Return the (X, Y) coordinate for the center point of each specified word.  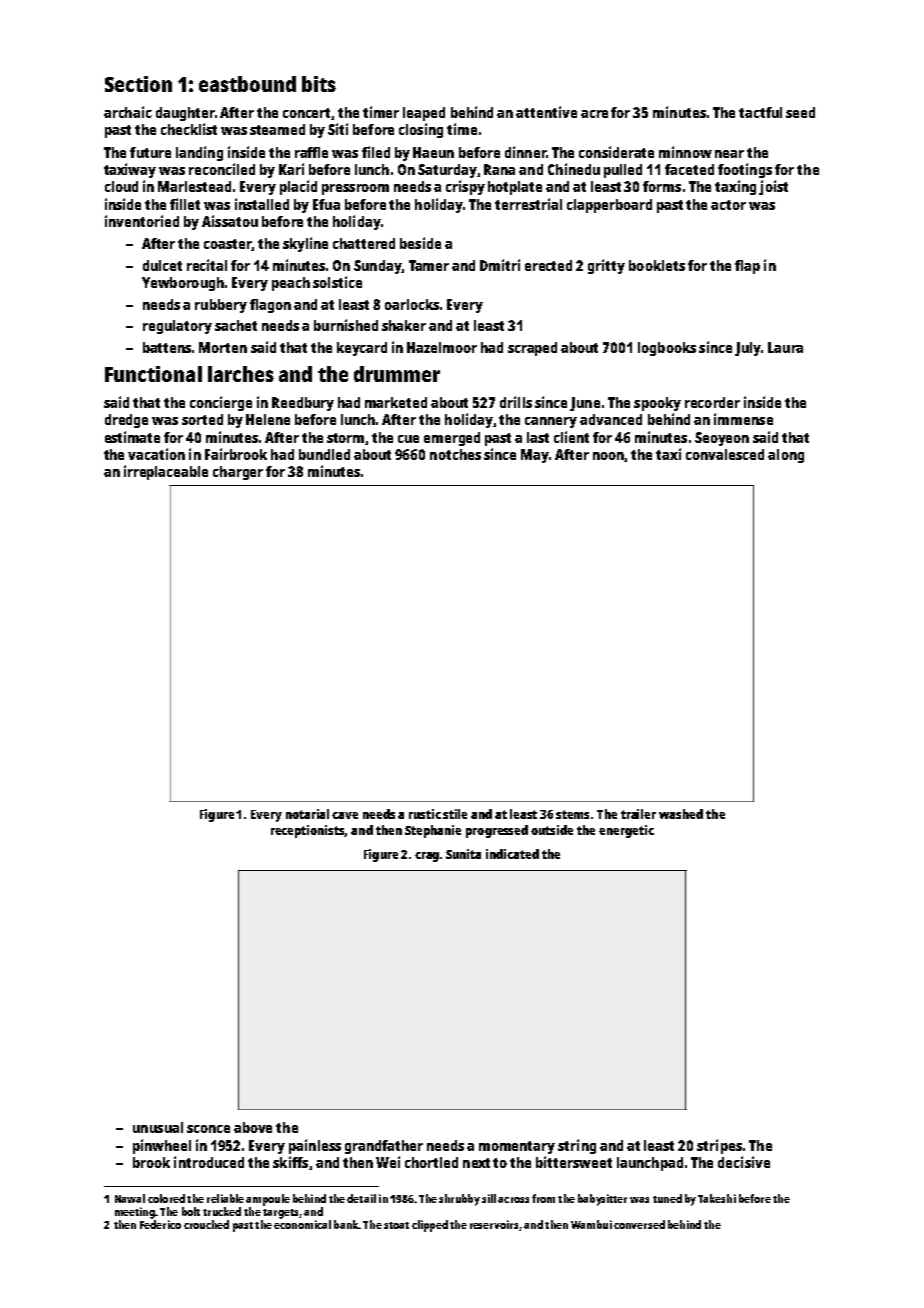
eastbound (247, 84)
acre (594, 114)
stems (572, 814)
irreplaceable (166, 472)
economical (302, 1224)
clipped (430, 1226)
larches (241, 374)
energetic (626, 831)
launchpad (650, 1164)
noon (609, 457)
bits (319, 84)
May (535, 456)
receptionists (308, 831)
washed (681, 814)
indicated (512, 854)
